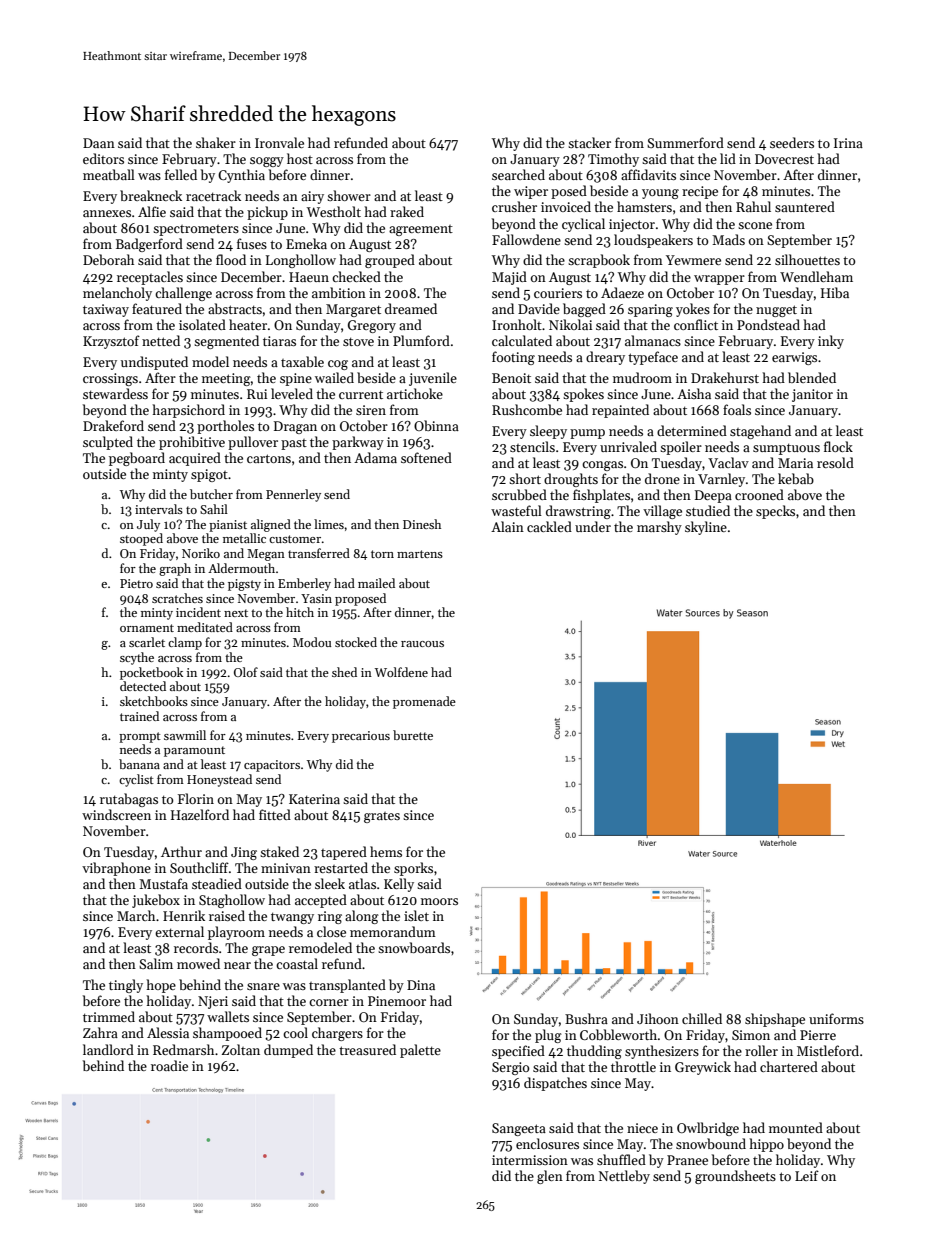 This screenshot has width=952, height=1233. What do you see at coordinates (189, 411) in the screenshot?
I see `harpsichord` at bounding box center [189, 411].
